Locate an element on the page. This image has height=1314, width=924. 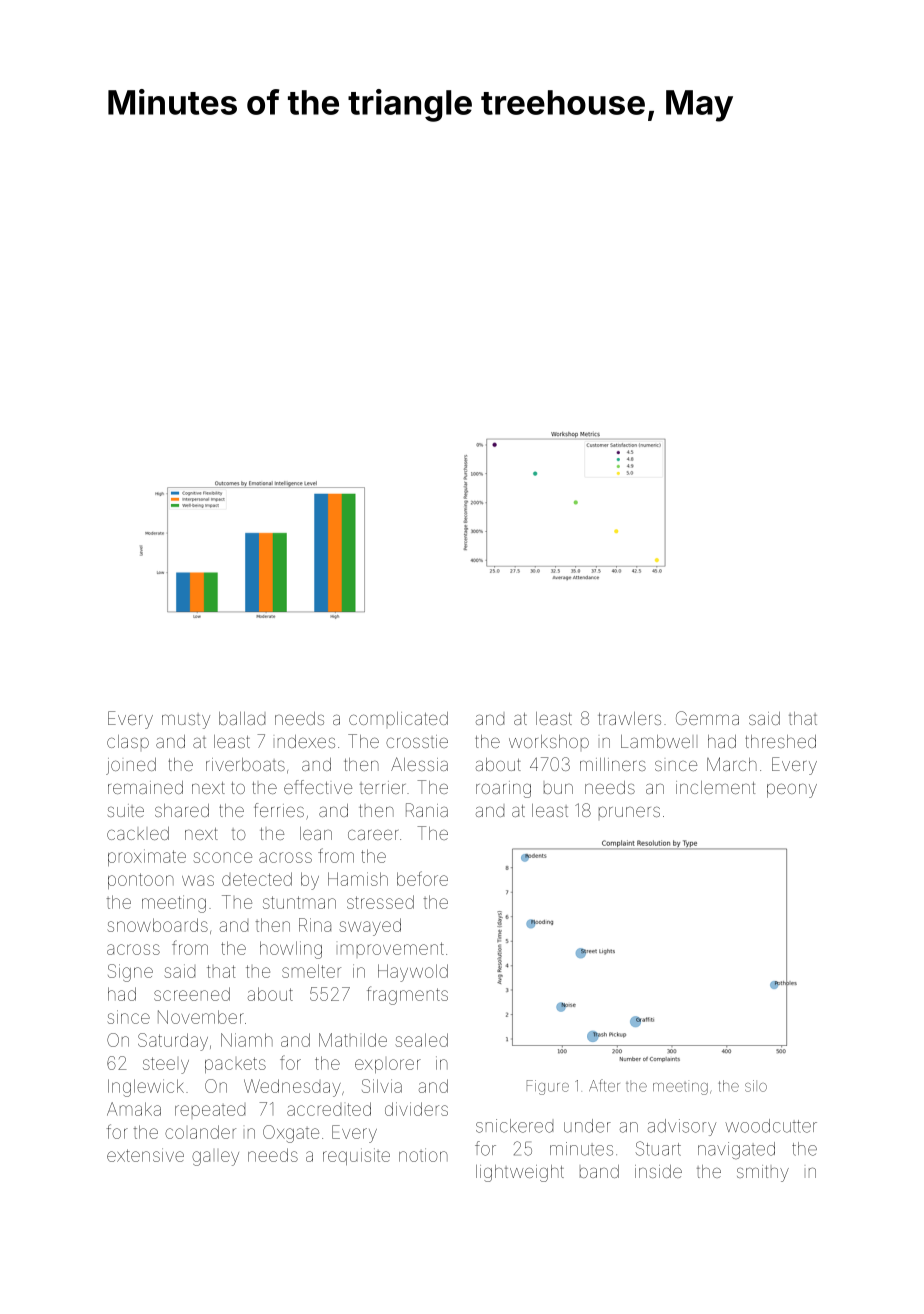
smelter is located at coordinates (311, 971).
